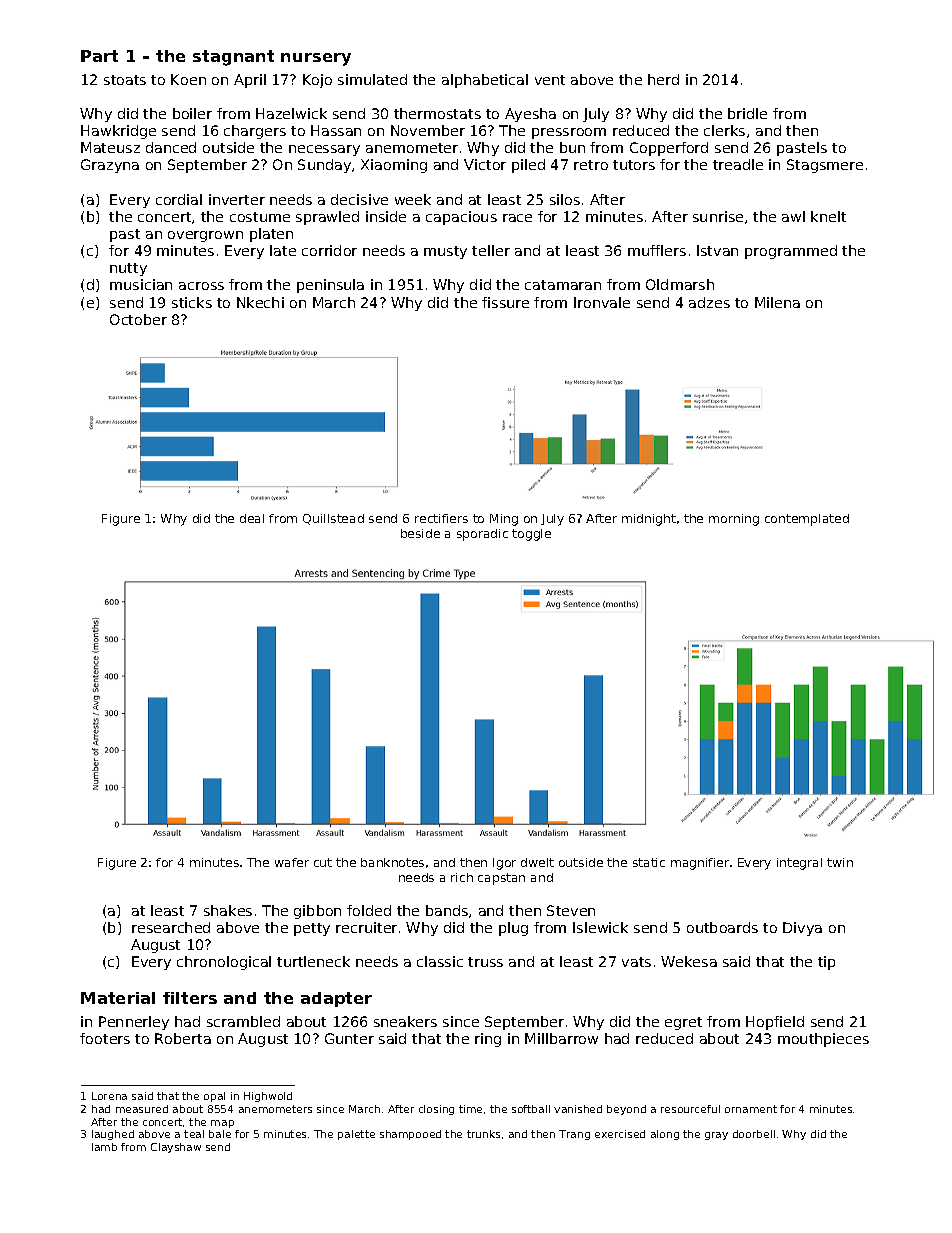  What do you see at coordinates (441, 518) in the screenshot?
I see `rectifiers` at bounding box center [441, 518].
